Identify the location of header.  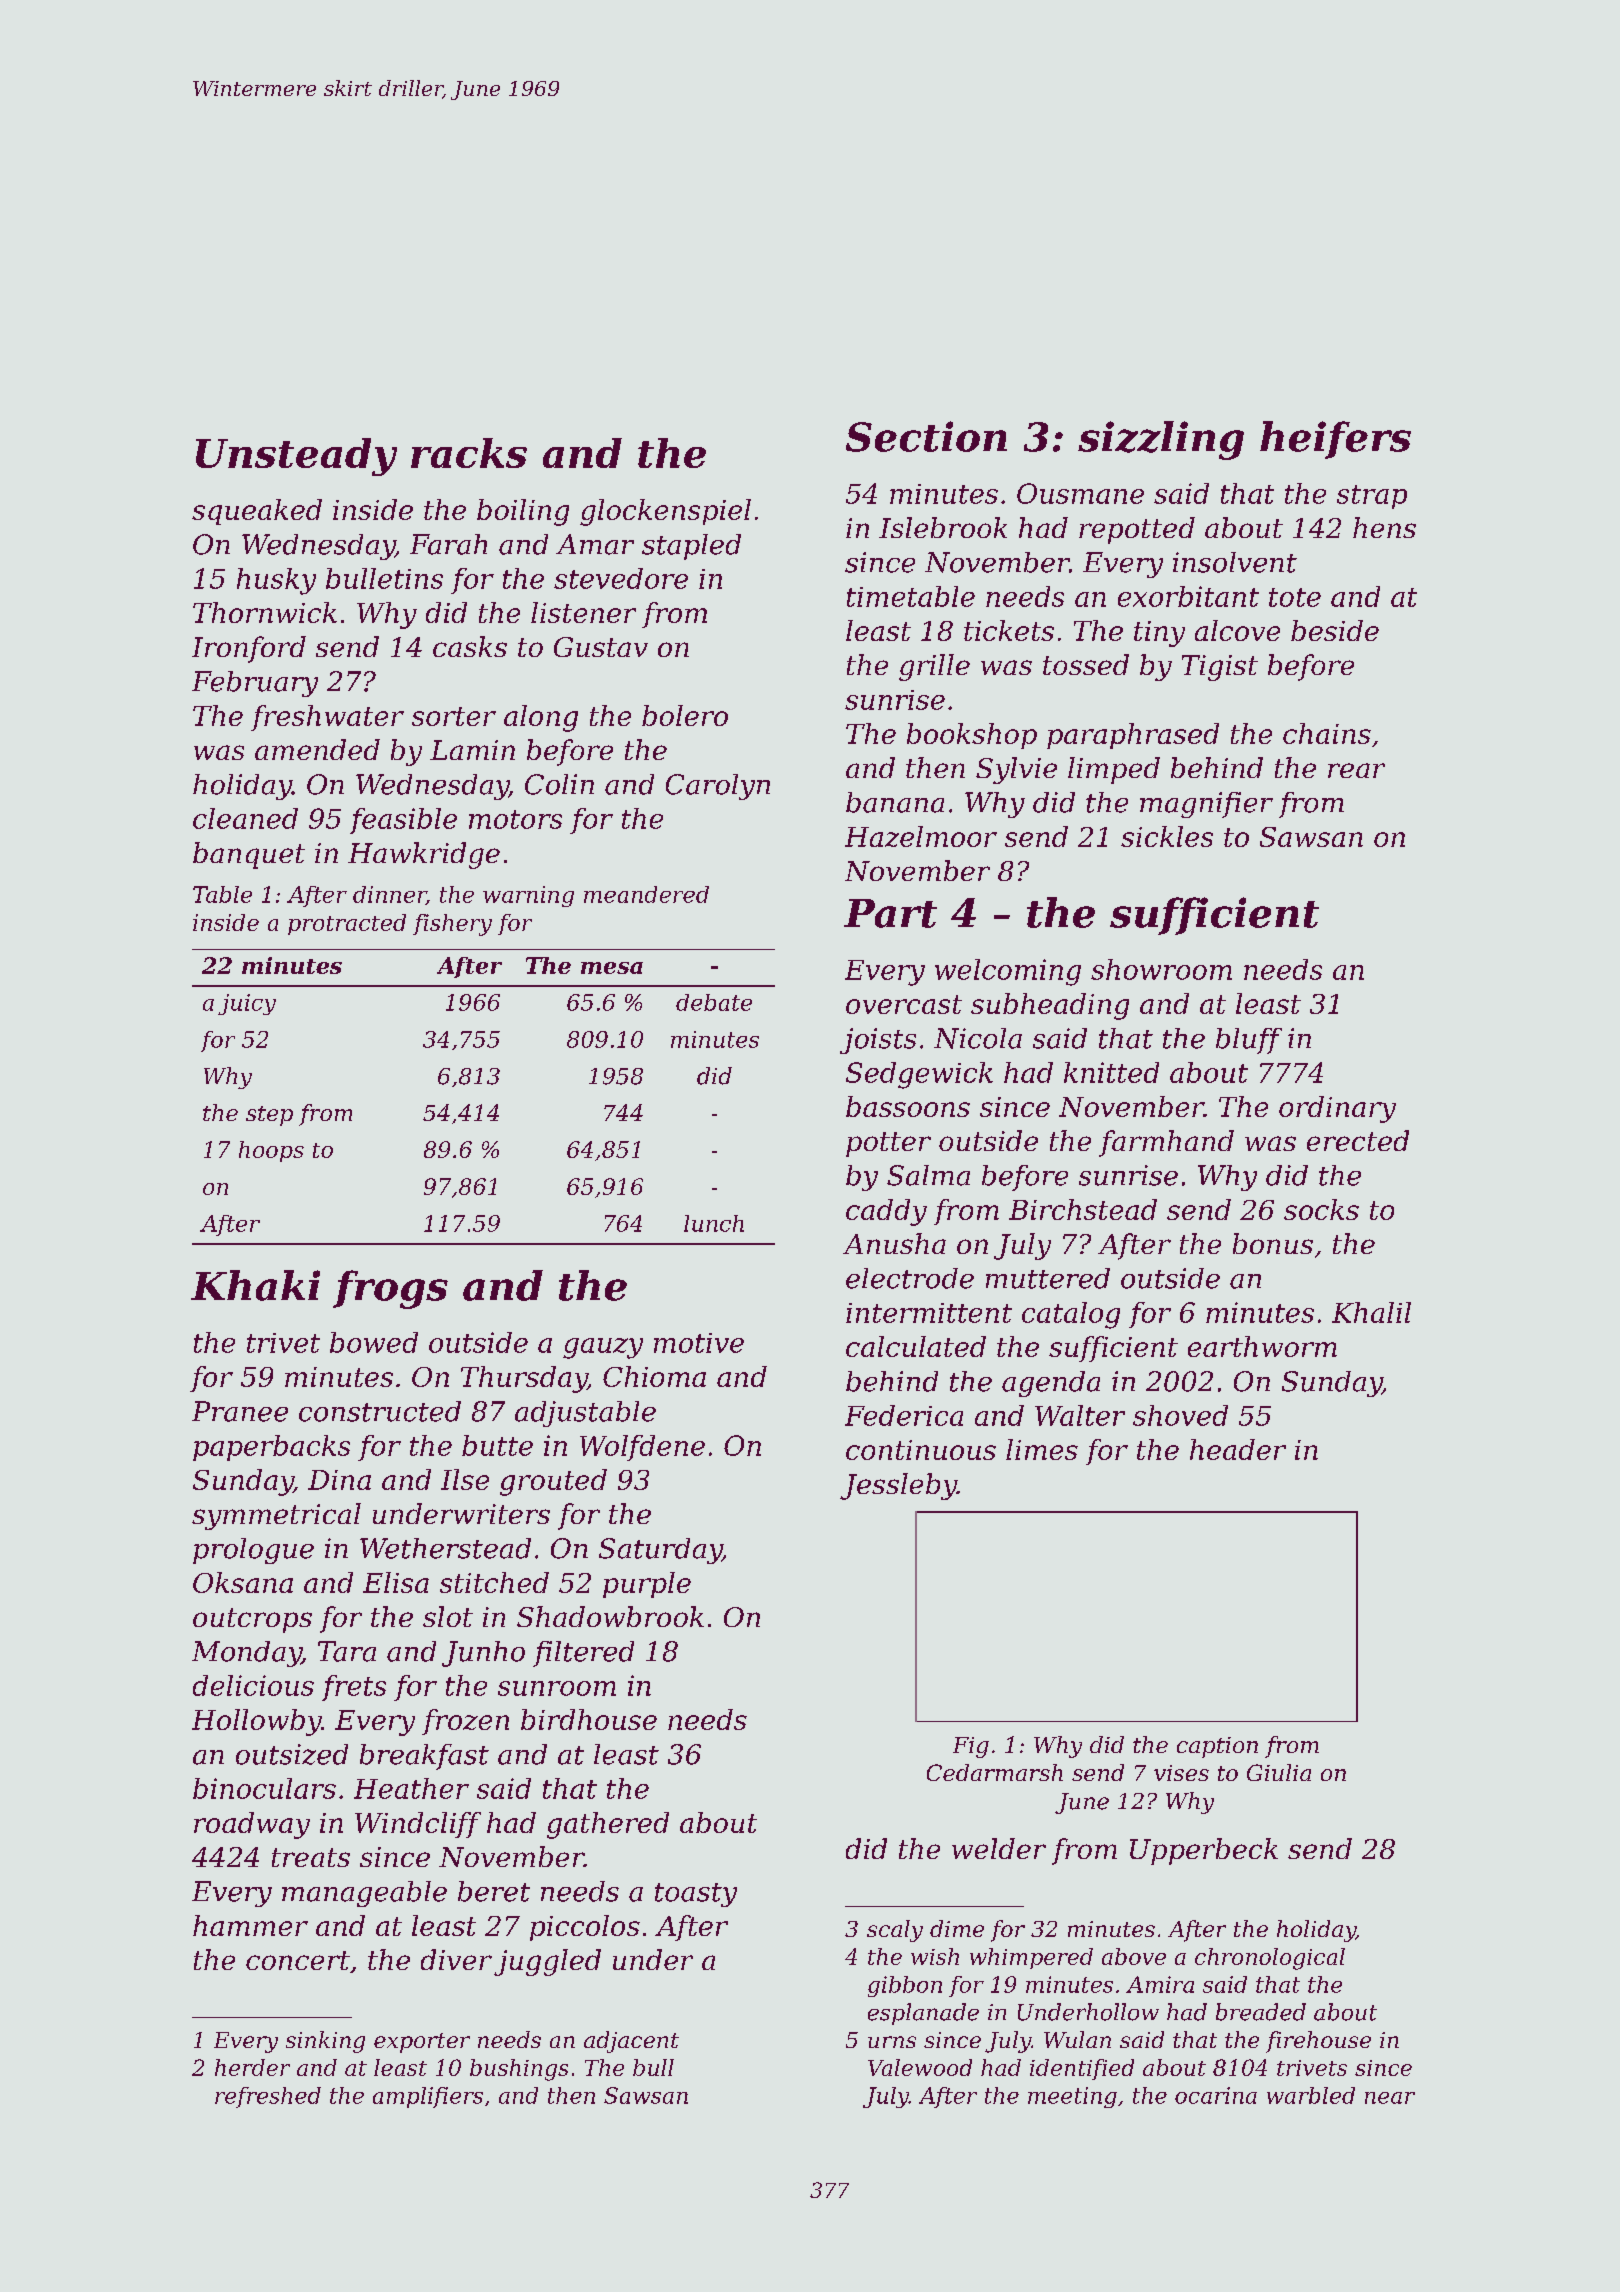
(1238, 1449).
